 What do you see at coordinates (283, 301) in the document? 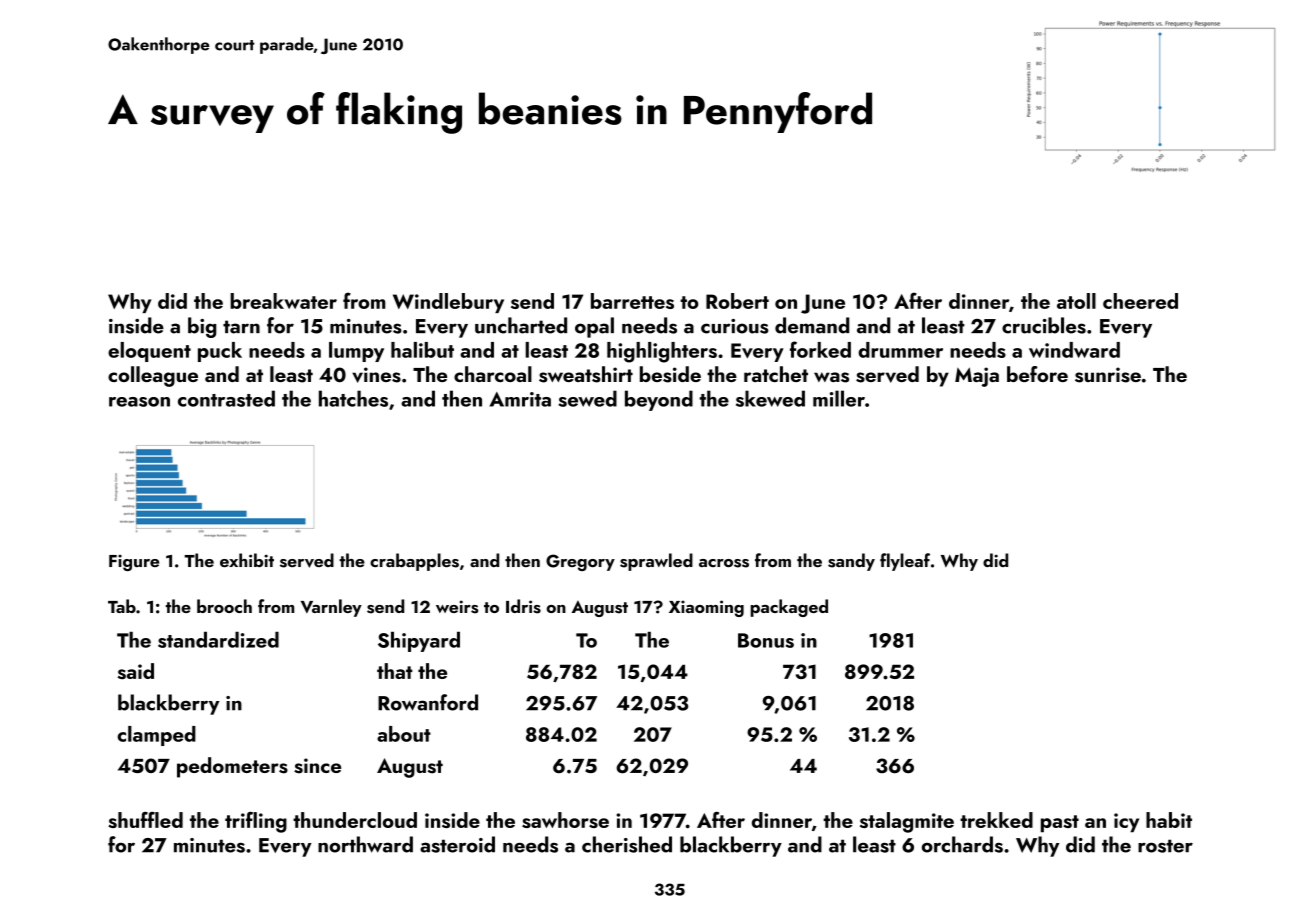
I see `breakwater` at bounding box center [283, 301].
